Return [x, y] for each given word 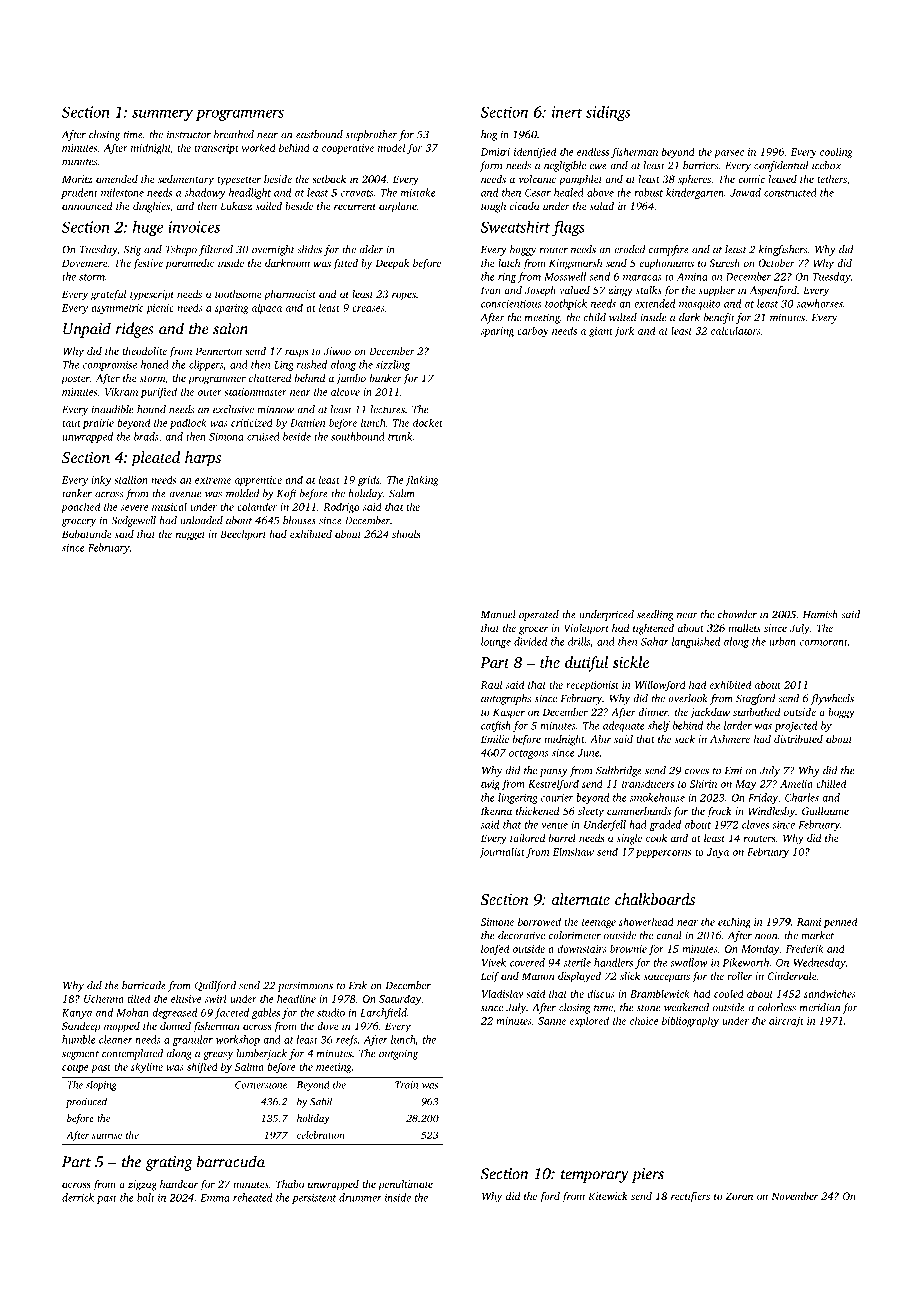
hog [489, 135]
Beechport [243, 535]
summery [162, 115]
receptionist [592, 686]
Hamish [820, 614]
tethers [832, 179]
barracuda [231, 1161]
